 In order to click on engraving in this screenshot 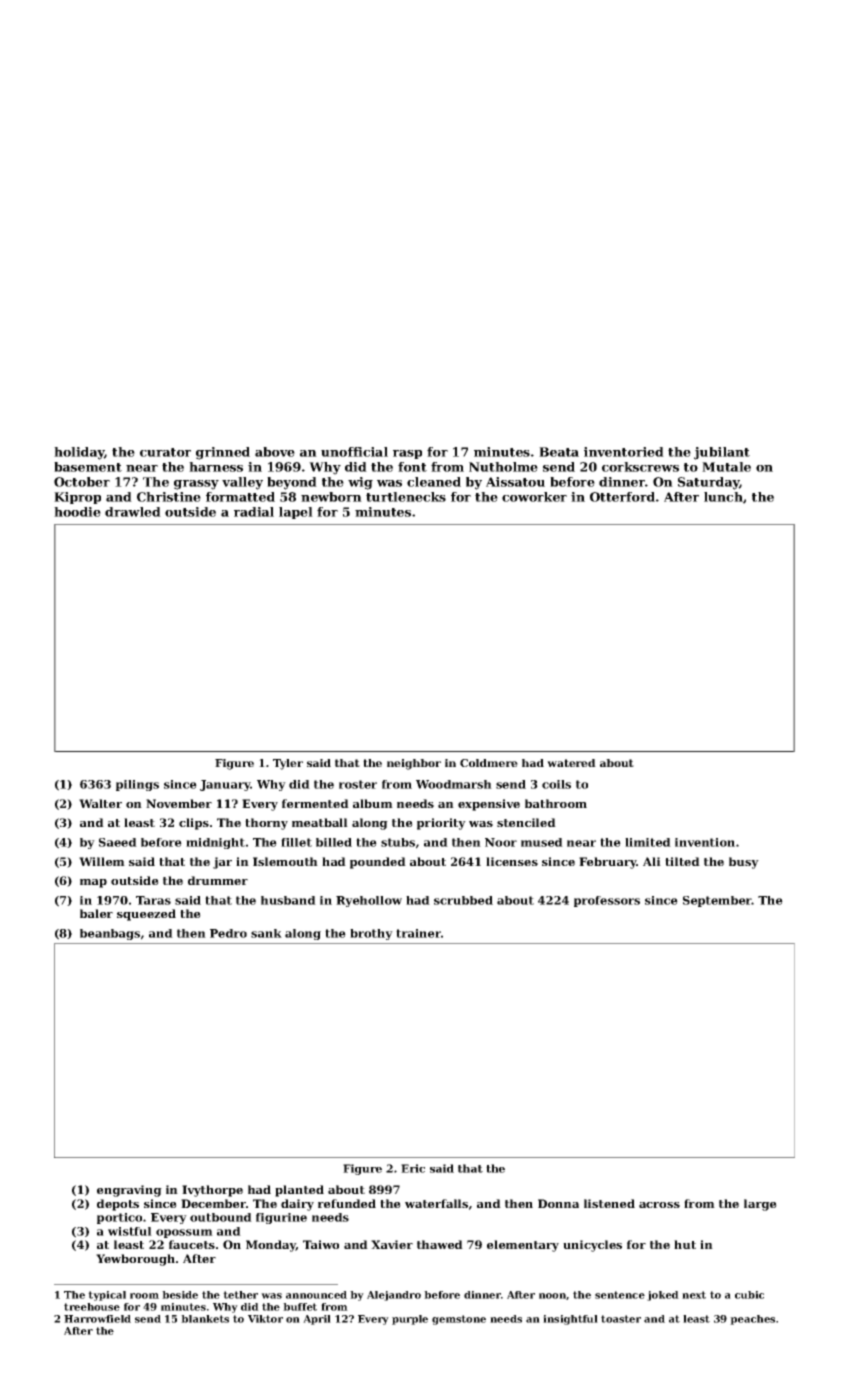, I will do `click(129, 1191)`.
